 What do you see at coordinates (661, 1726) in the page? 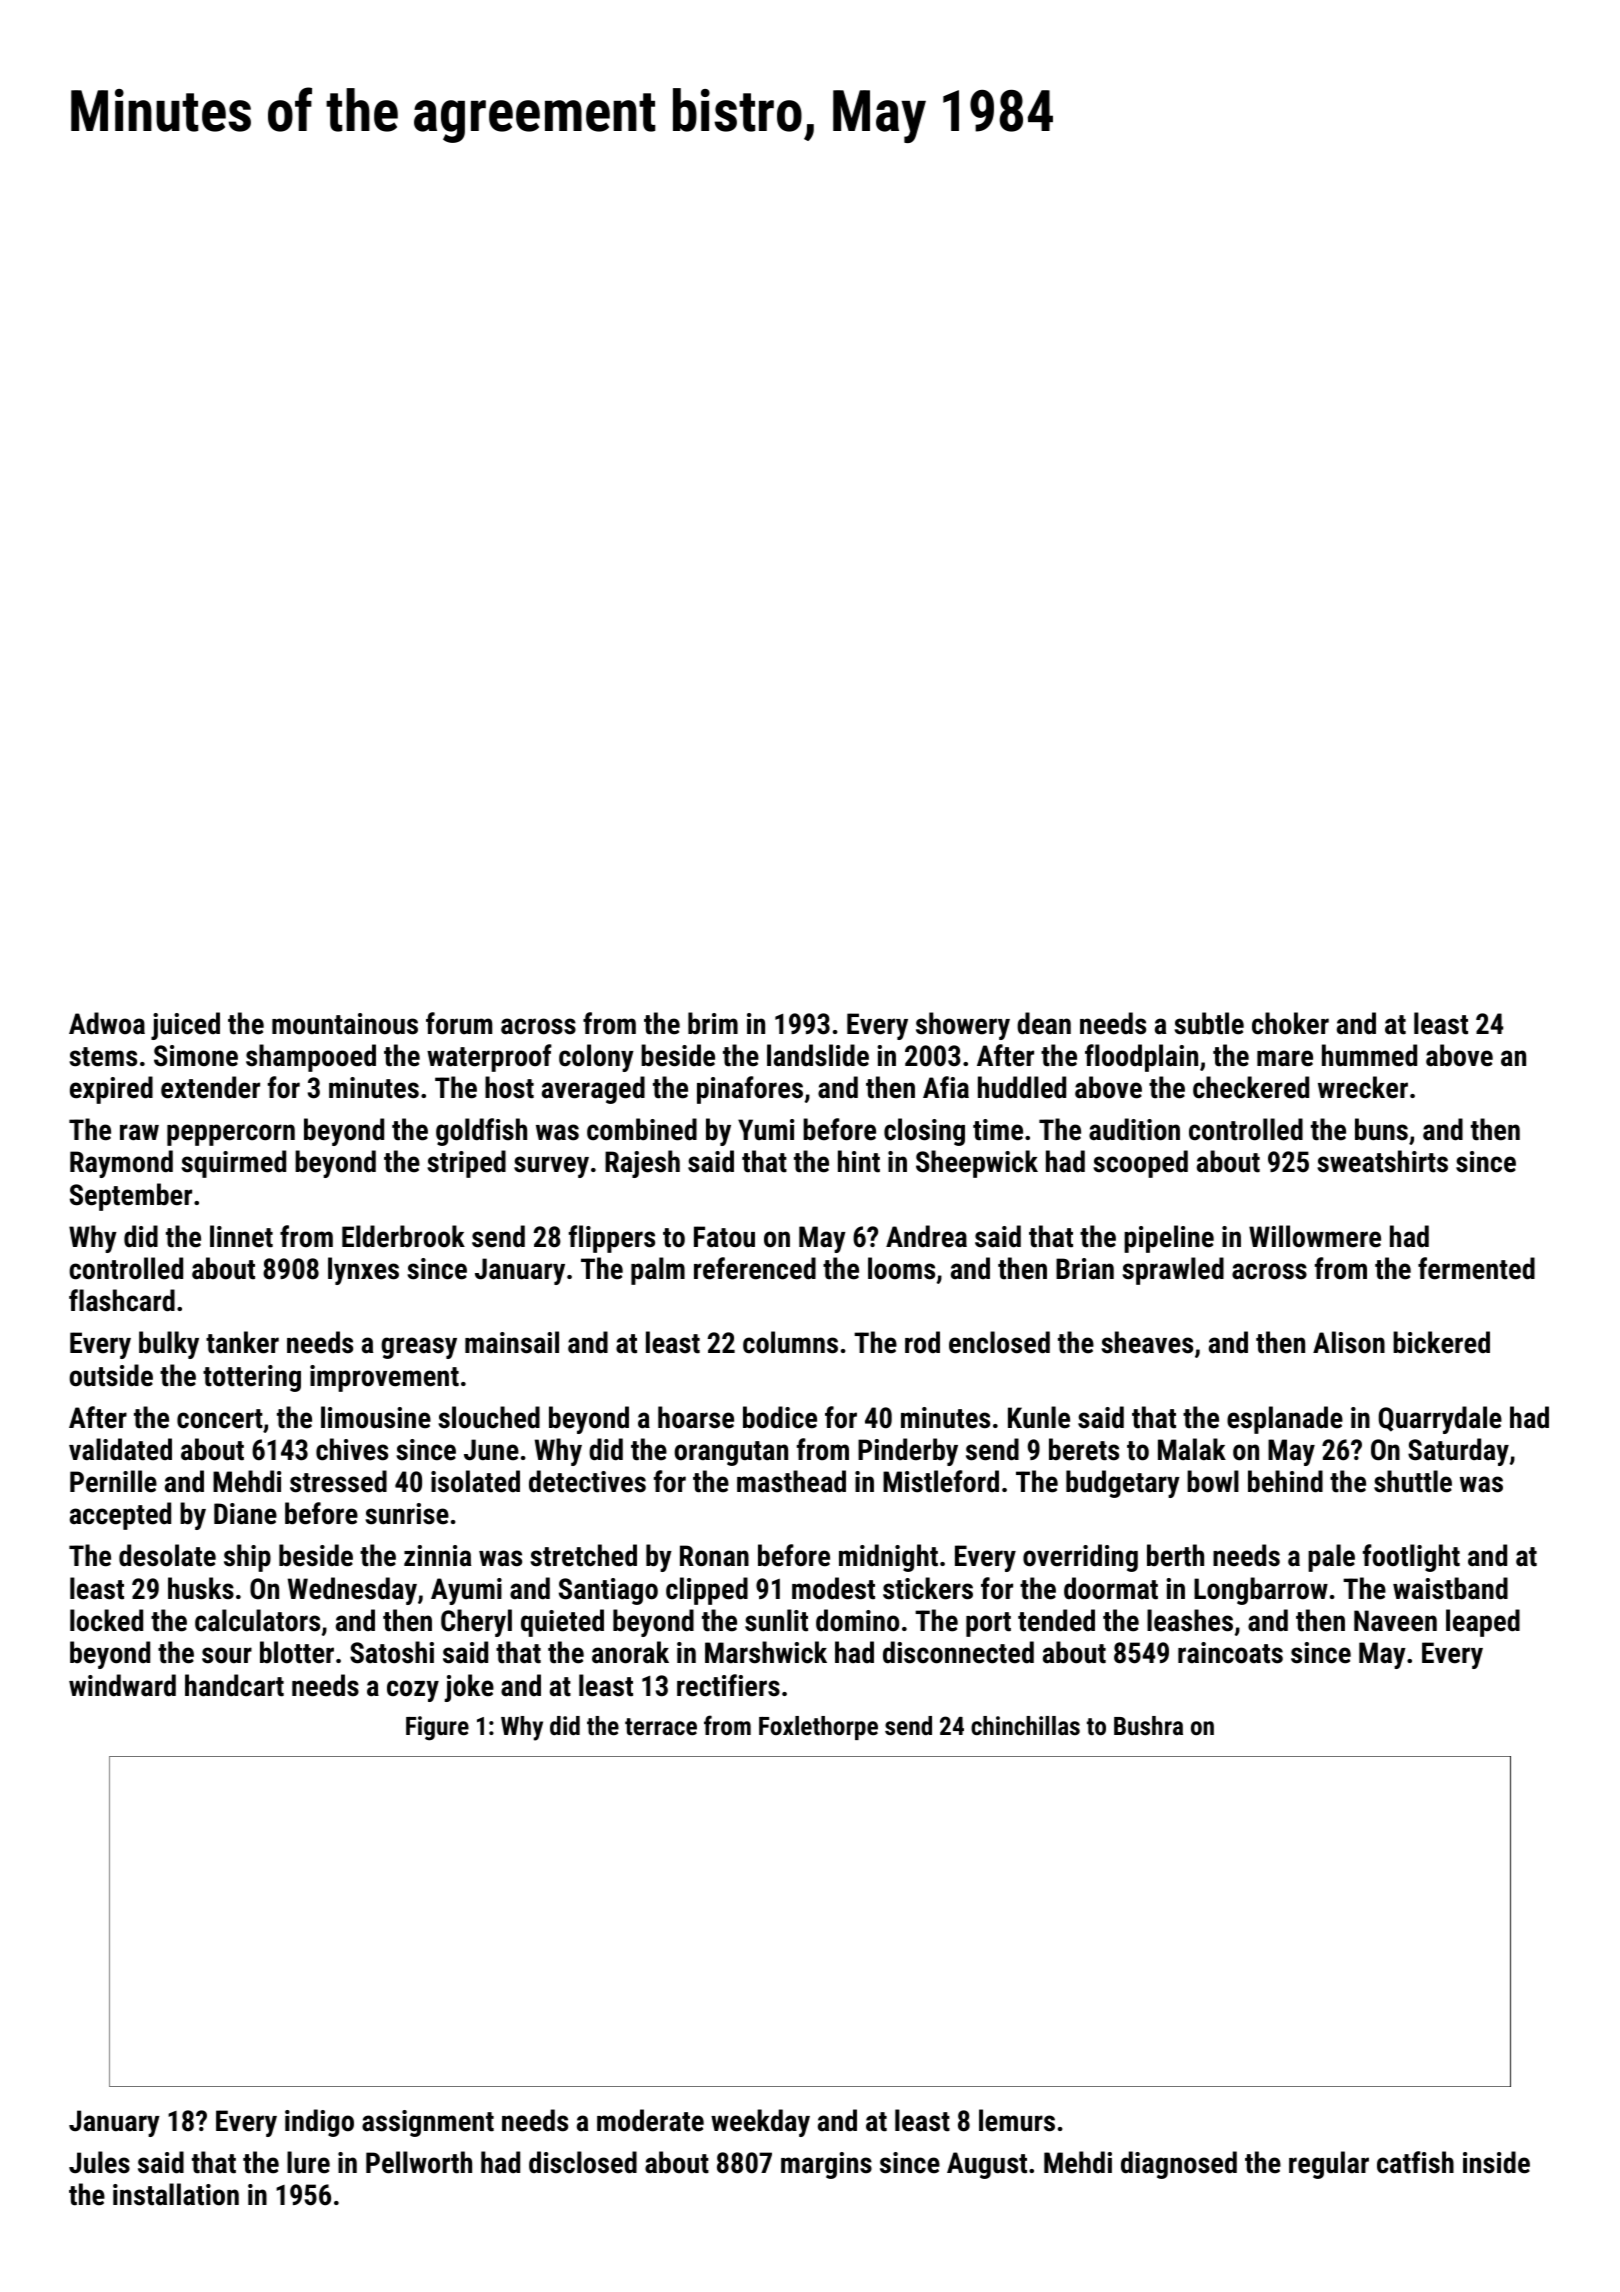
I see `terrace` at bounding box center [661, 1726].
